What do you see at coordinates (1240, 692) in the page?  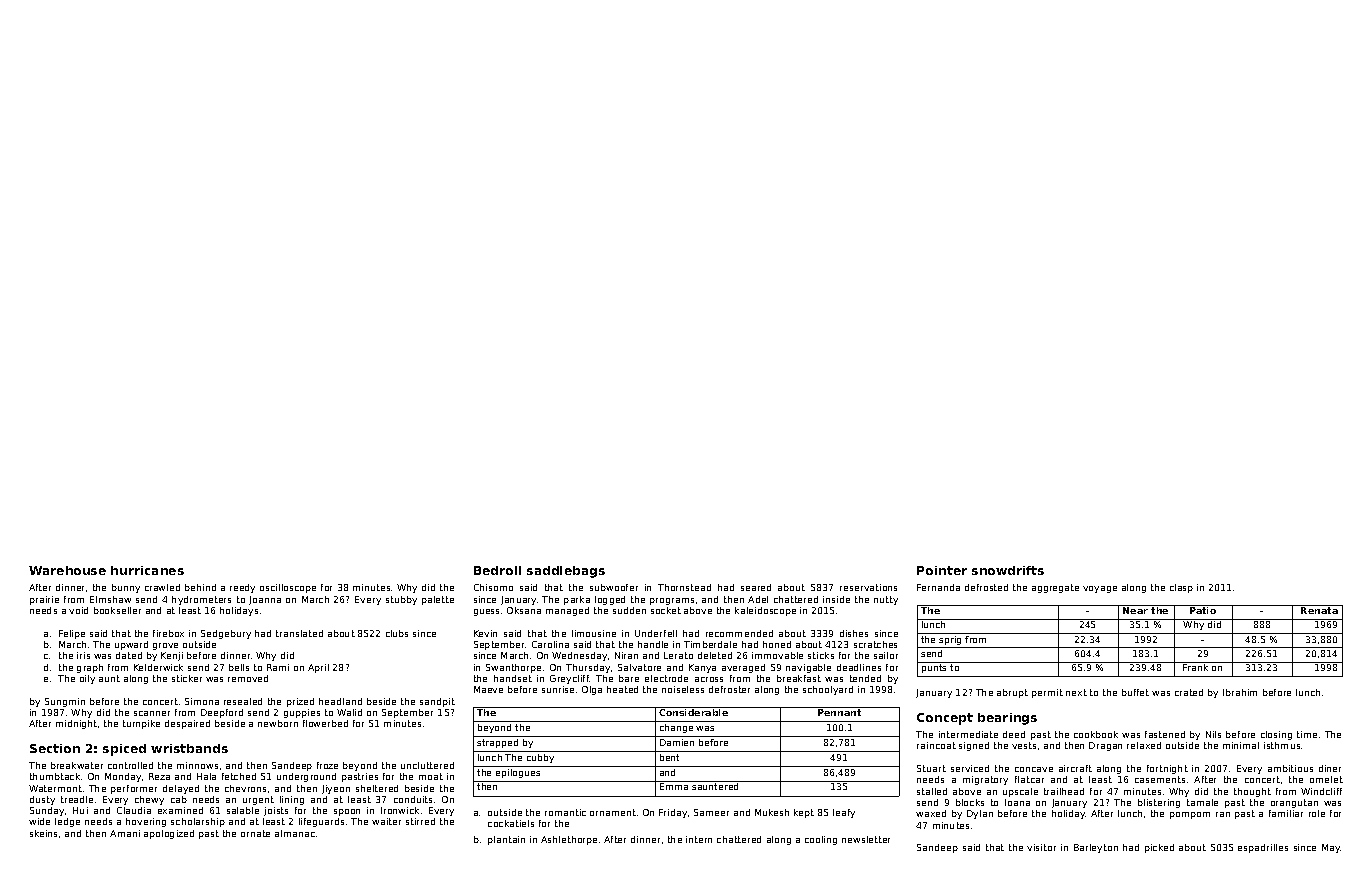 I see `Ibrahim` at bounding box center [1240, 692].
